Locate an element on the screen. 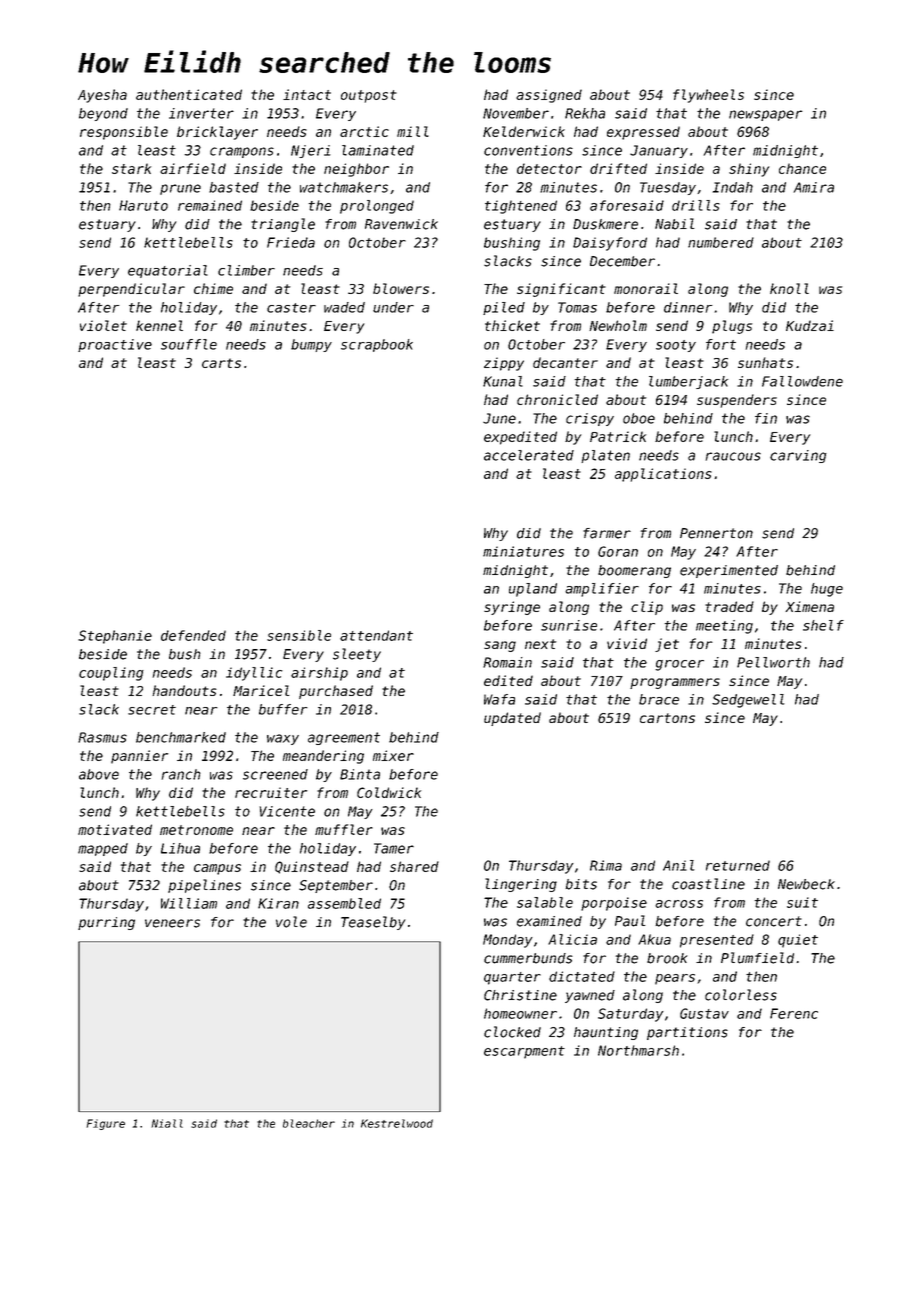  shiny is located at coordinates (749, 170).
